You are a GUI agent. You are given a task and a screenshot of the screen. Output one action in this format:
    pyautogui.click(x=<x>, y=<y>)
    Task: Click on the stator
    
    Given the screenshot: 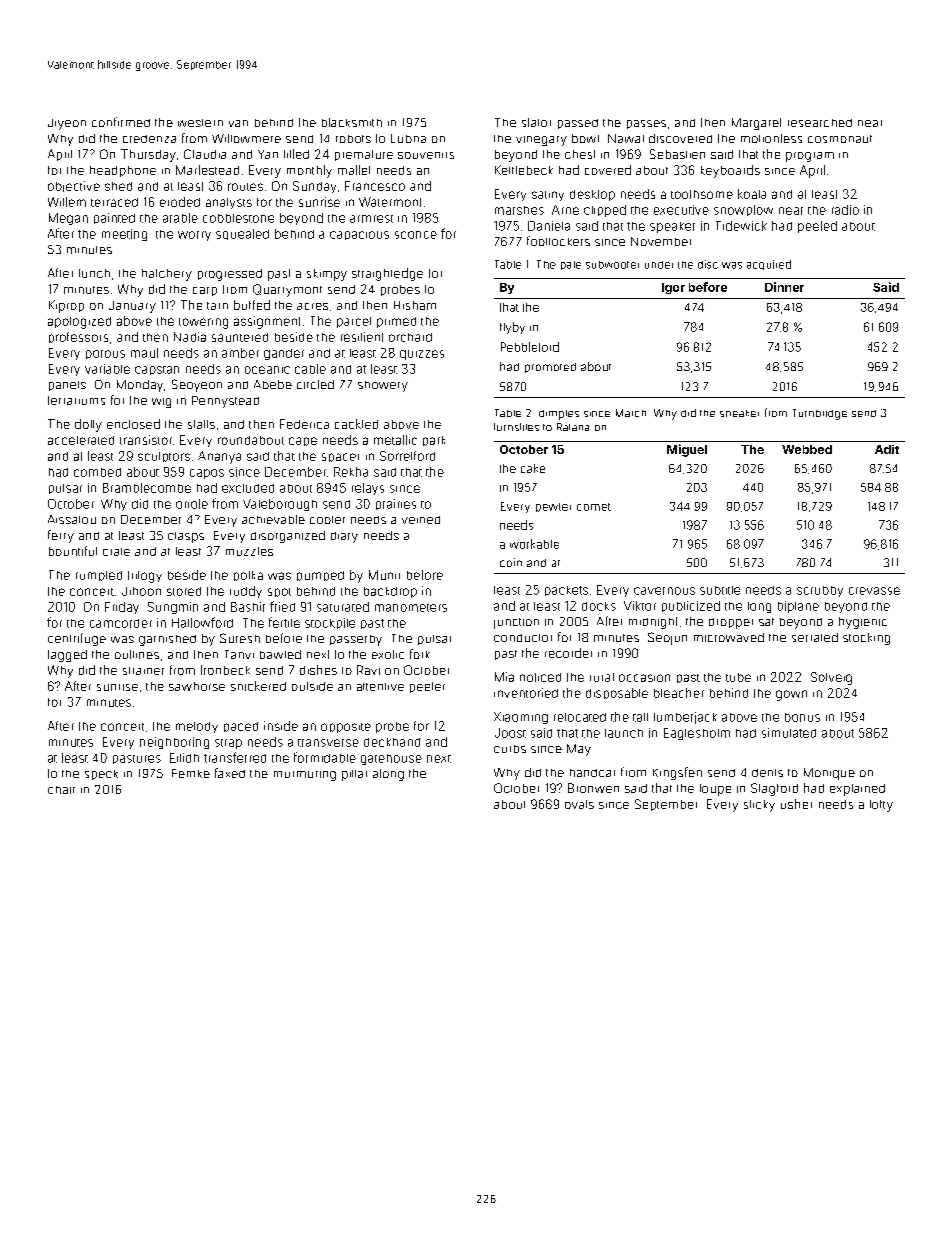 What is the action you would take?
    pyautogui.click(x=536, y=122)
